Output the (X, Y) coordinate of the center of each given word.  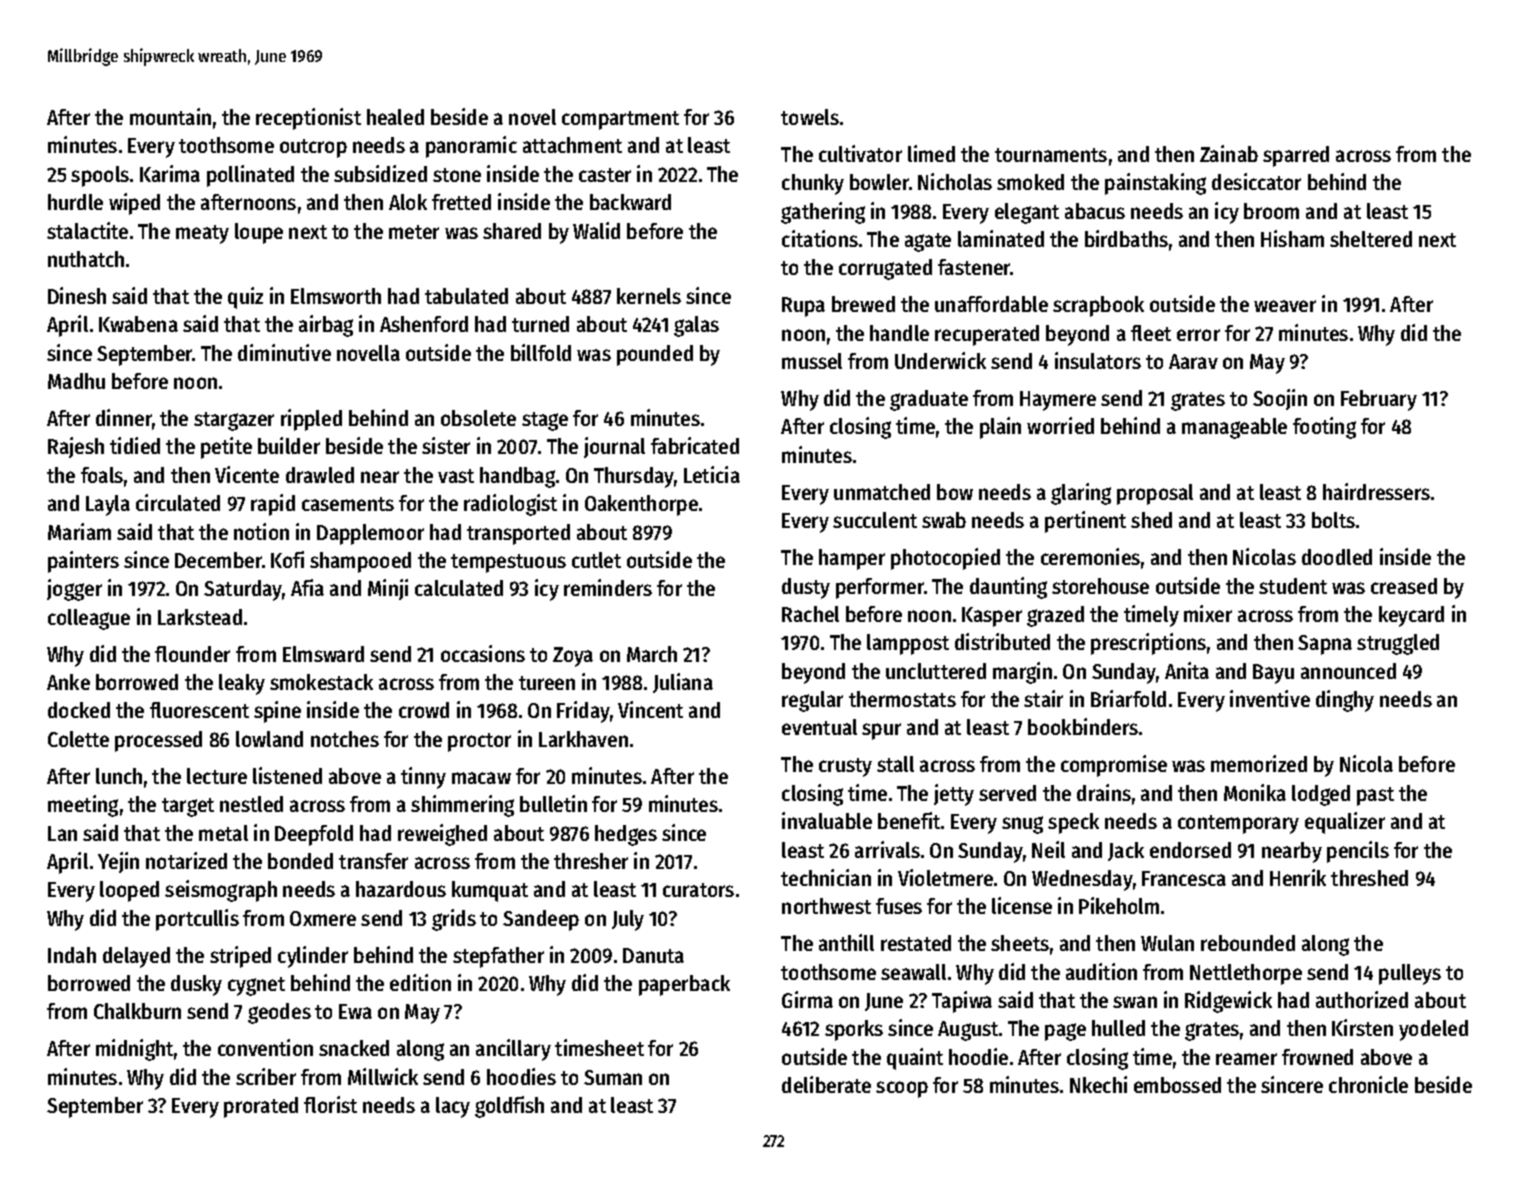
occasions (483, 653)
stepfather (498, 957)
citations (820, 238)
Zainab (1229, 153)
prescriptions (1148, 644)
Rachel (810, 614)
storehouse (1100, 586)
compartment (620, 120)
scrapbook (1098, 306)
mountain (170, 116)
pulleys (1410, 974)
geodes (279, 1013)
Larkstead (200, 617)
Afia (307, 587)
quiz (245, 298)
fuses (899, 906)
